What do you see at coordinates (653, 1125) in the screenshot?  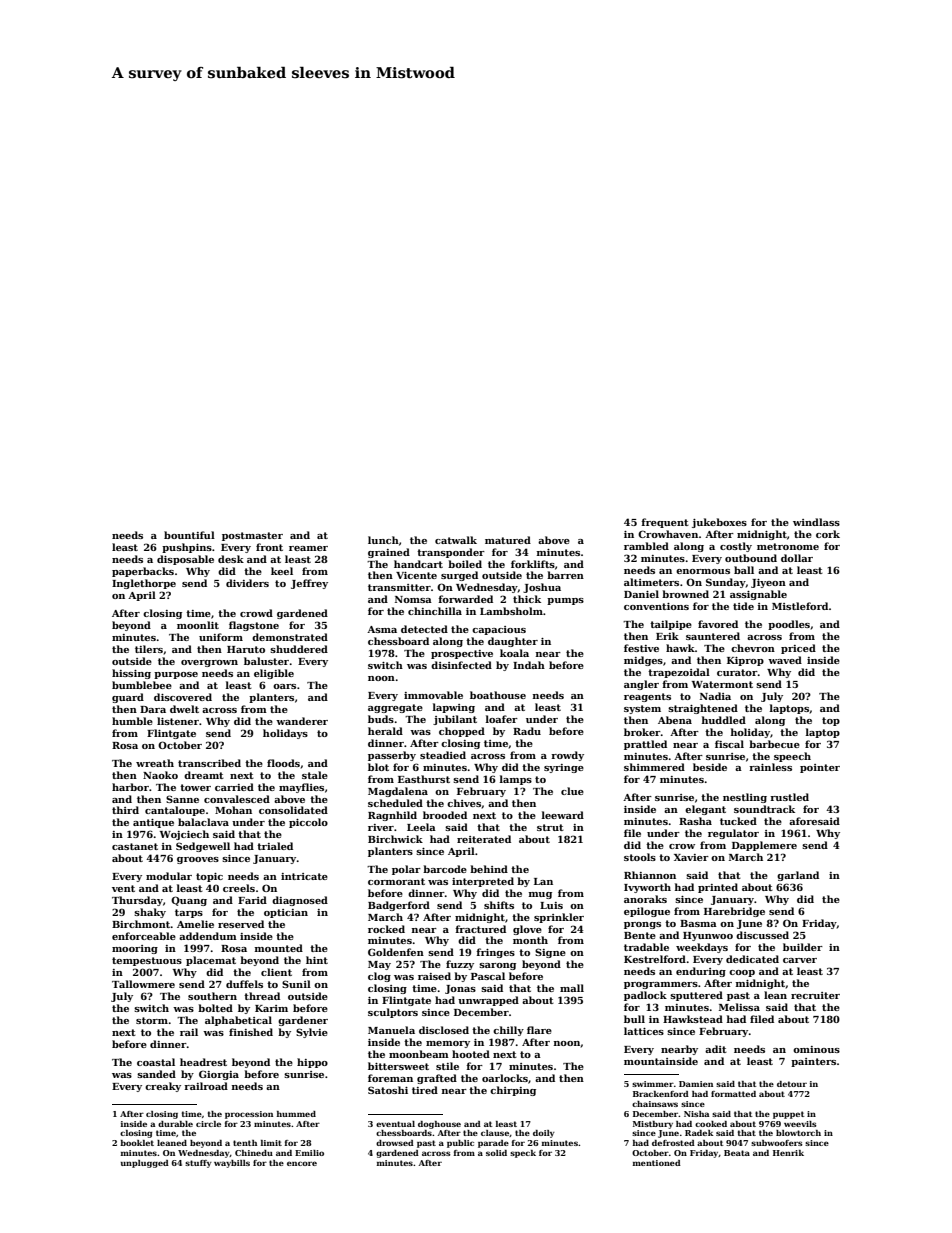 I see `Mistbury` at bounding box center [653, 1125].
